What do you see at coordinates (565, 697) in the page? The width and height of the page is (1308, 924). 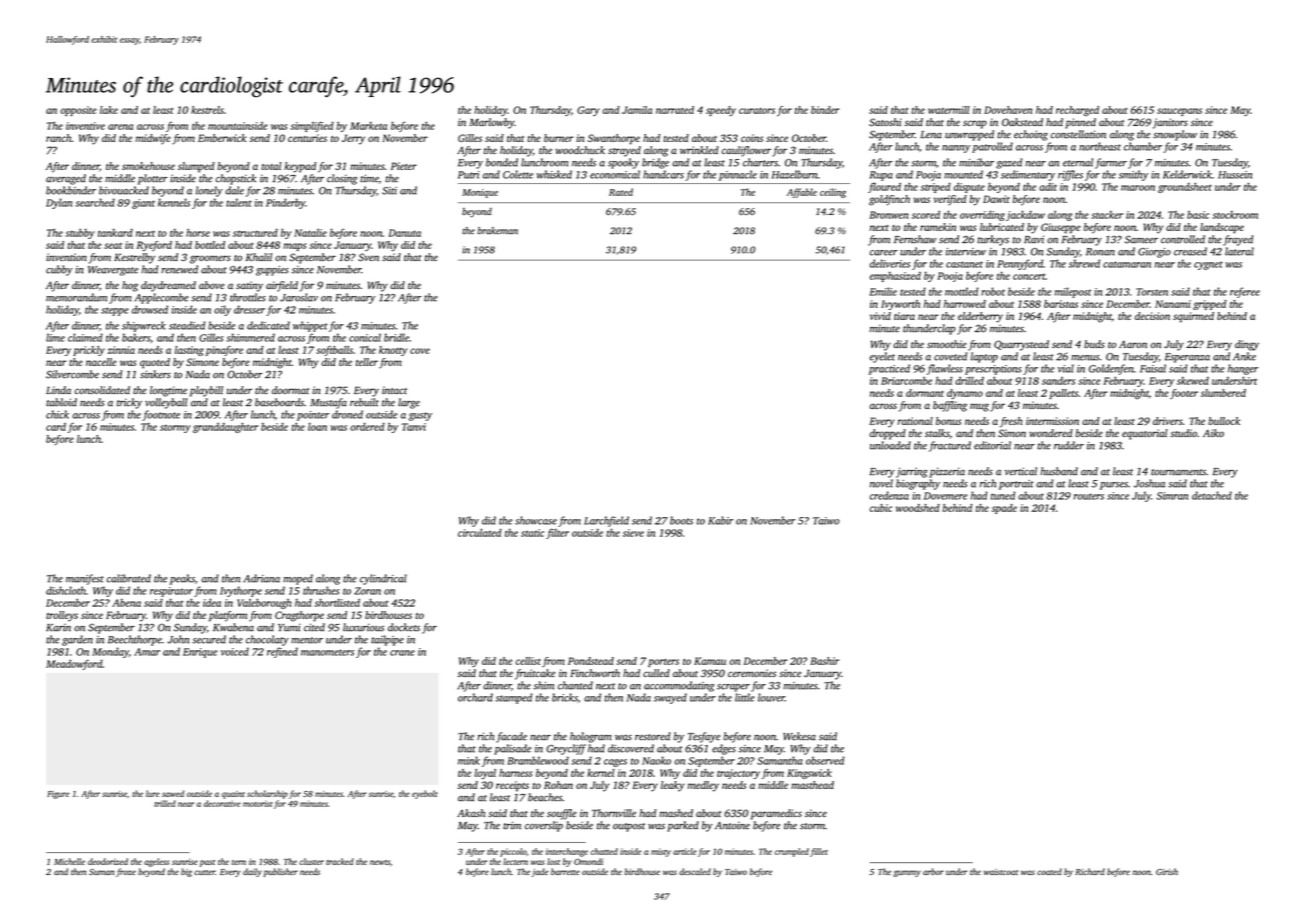 I see `bricks` at bounding box center [565, 697].
